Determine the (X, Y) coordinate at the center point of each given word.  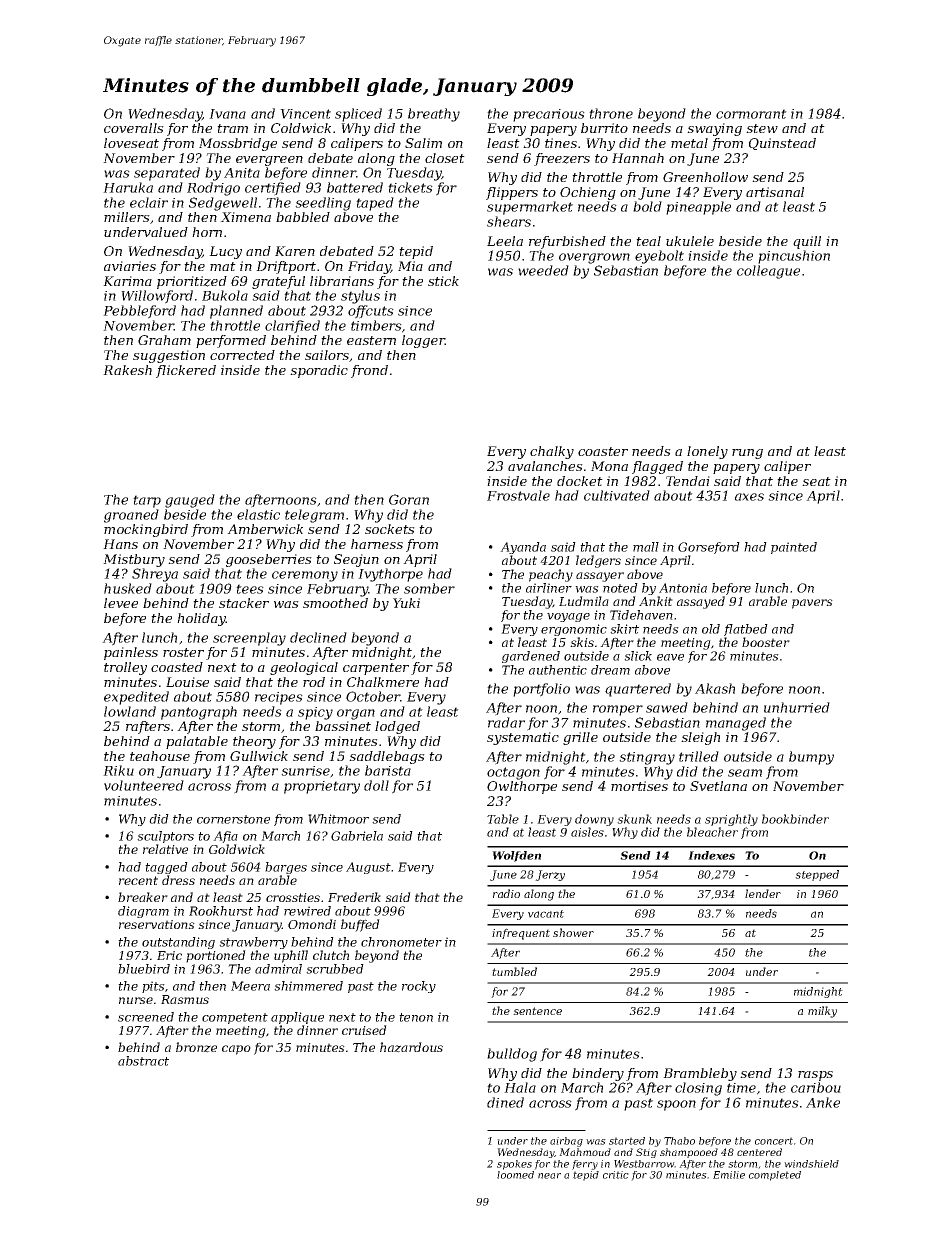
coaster (603, 451)
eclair (149, 202)
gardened (531, 657)
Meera (250, 986)
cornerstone (233, 819)
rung (747, 454)
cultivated (617, 495)
